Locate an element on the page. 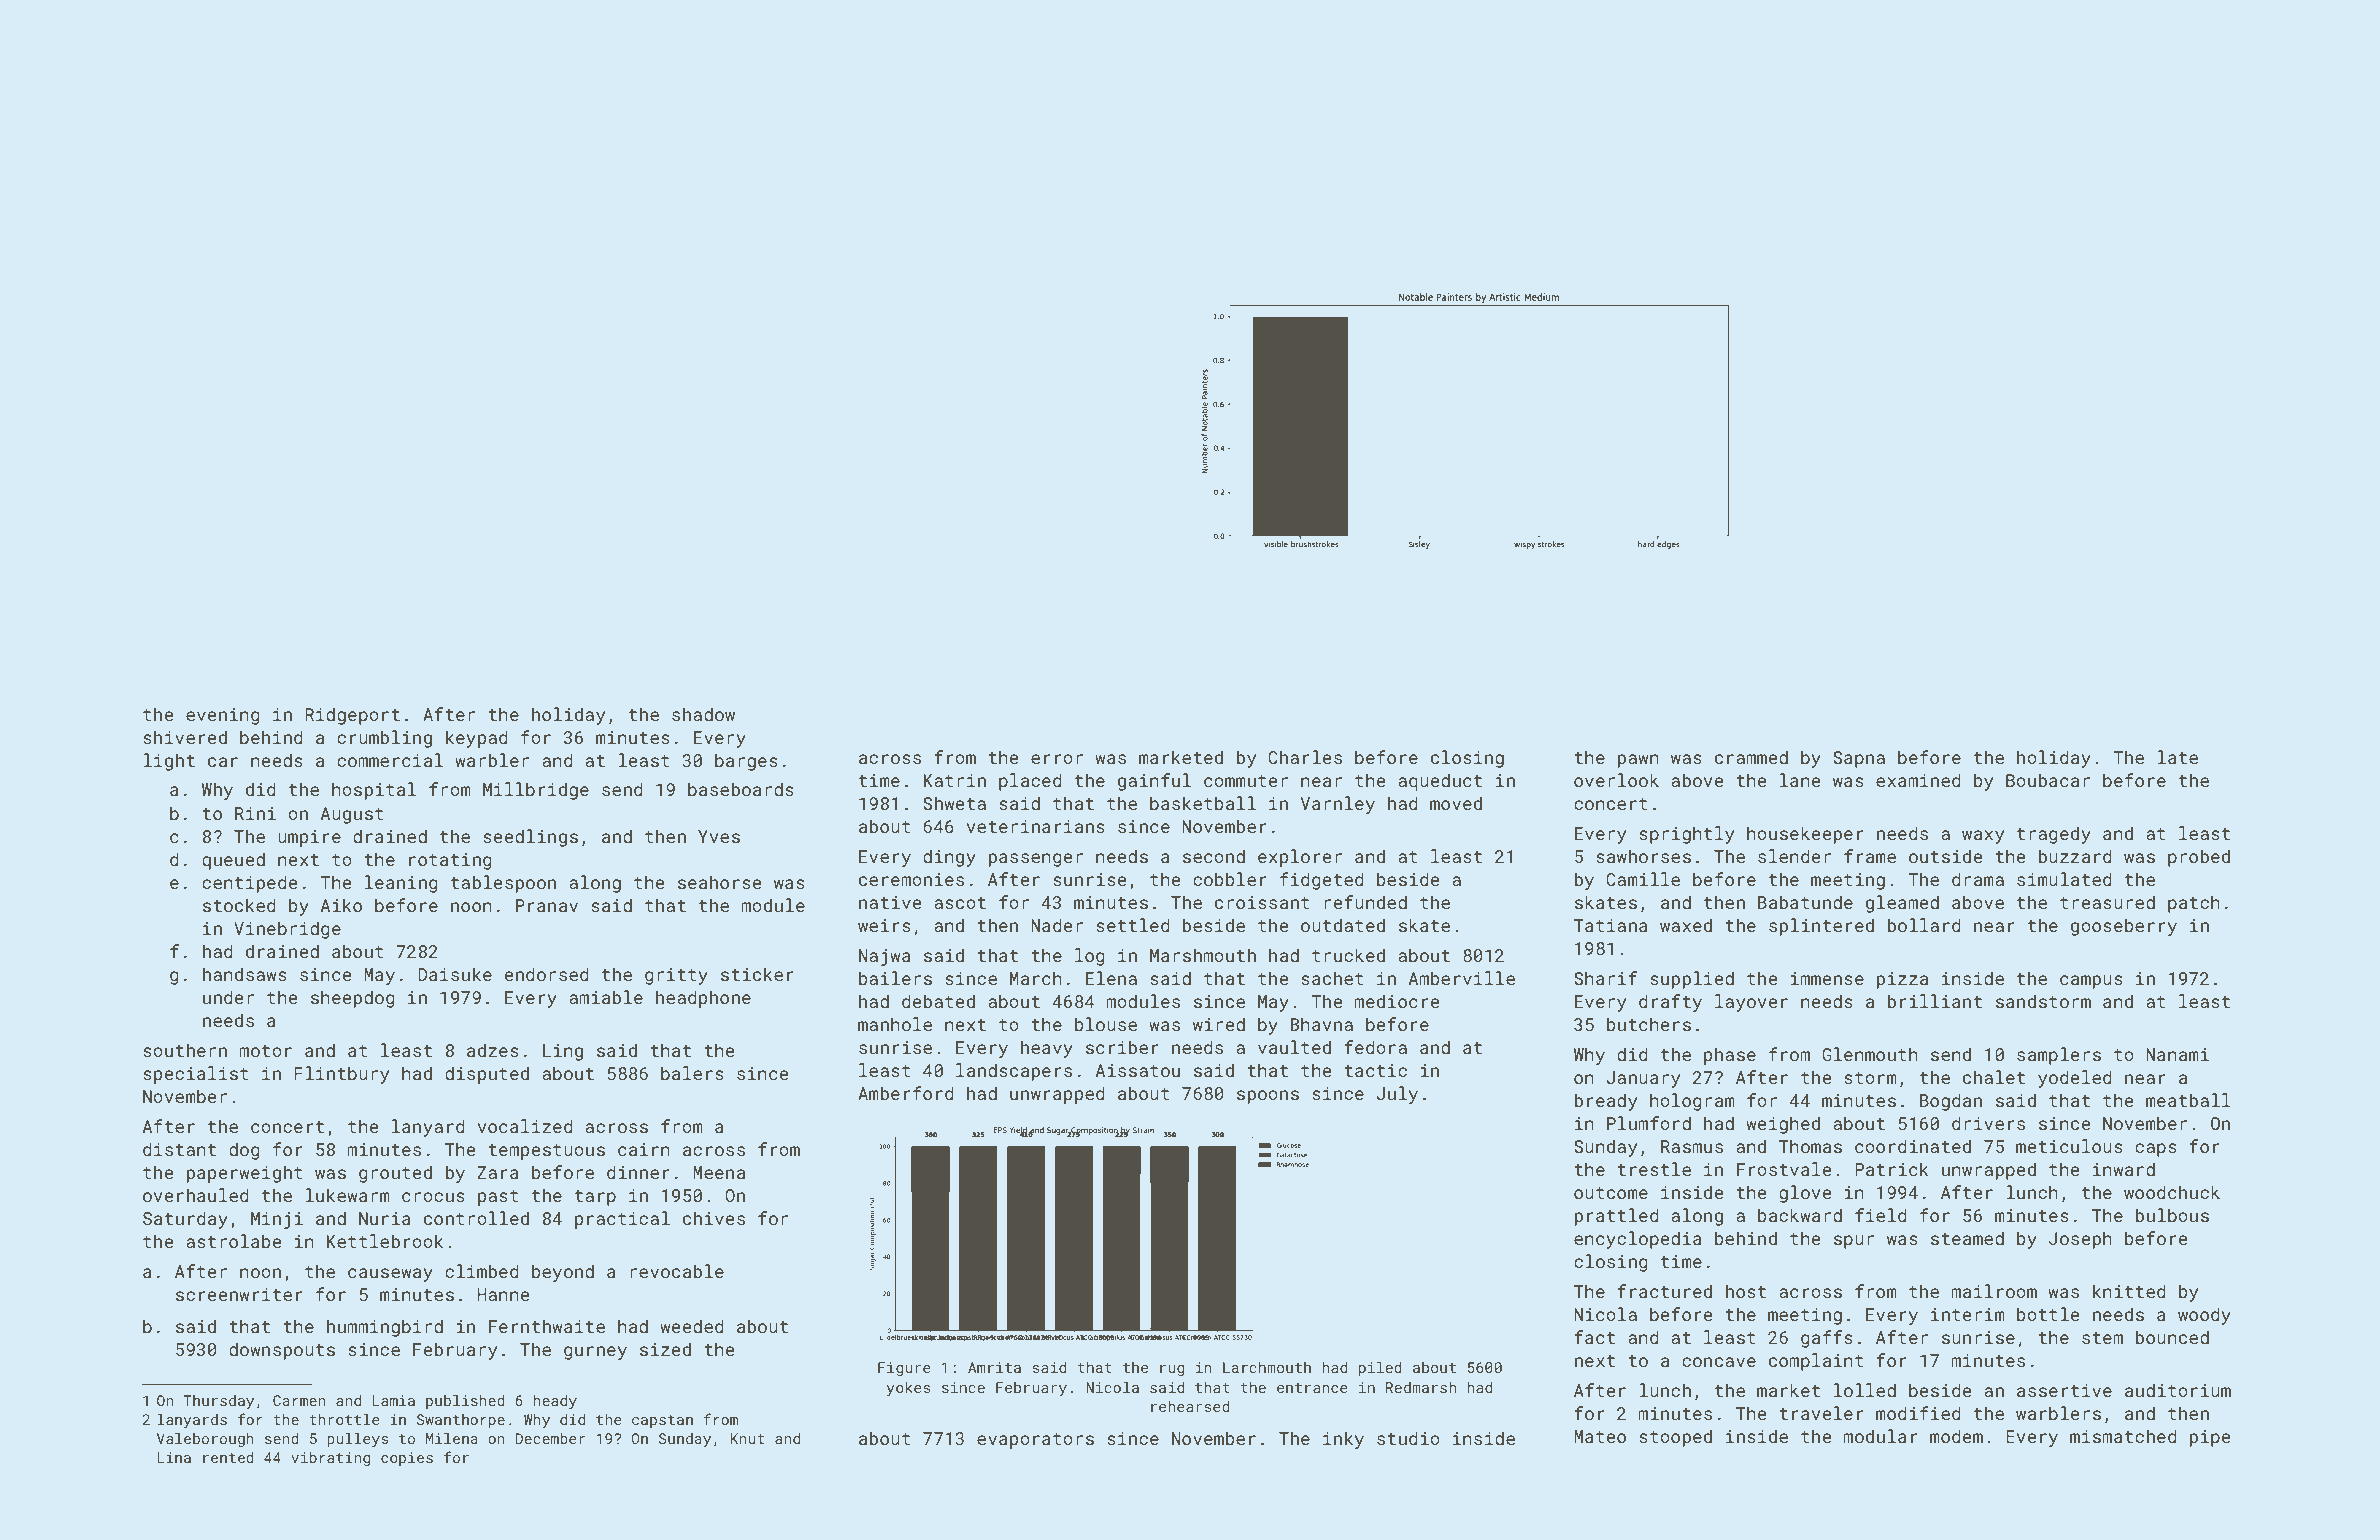 The width and height of the document is (2380, 1540). slender is located at coordinates (1794, 856).
